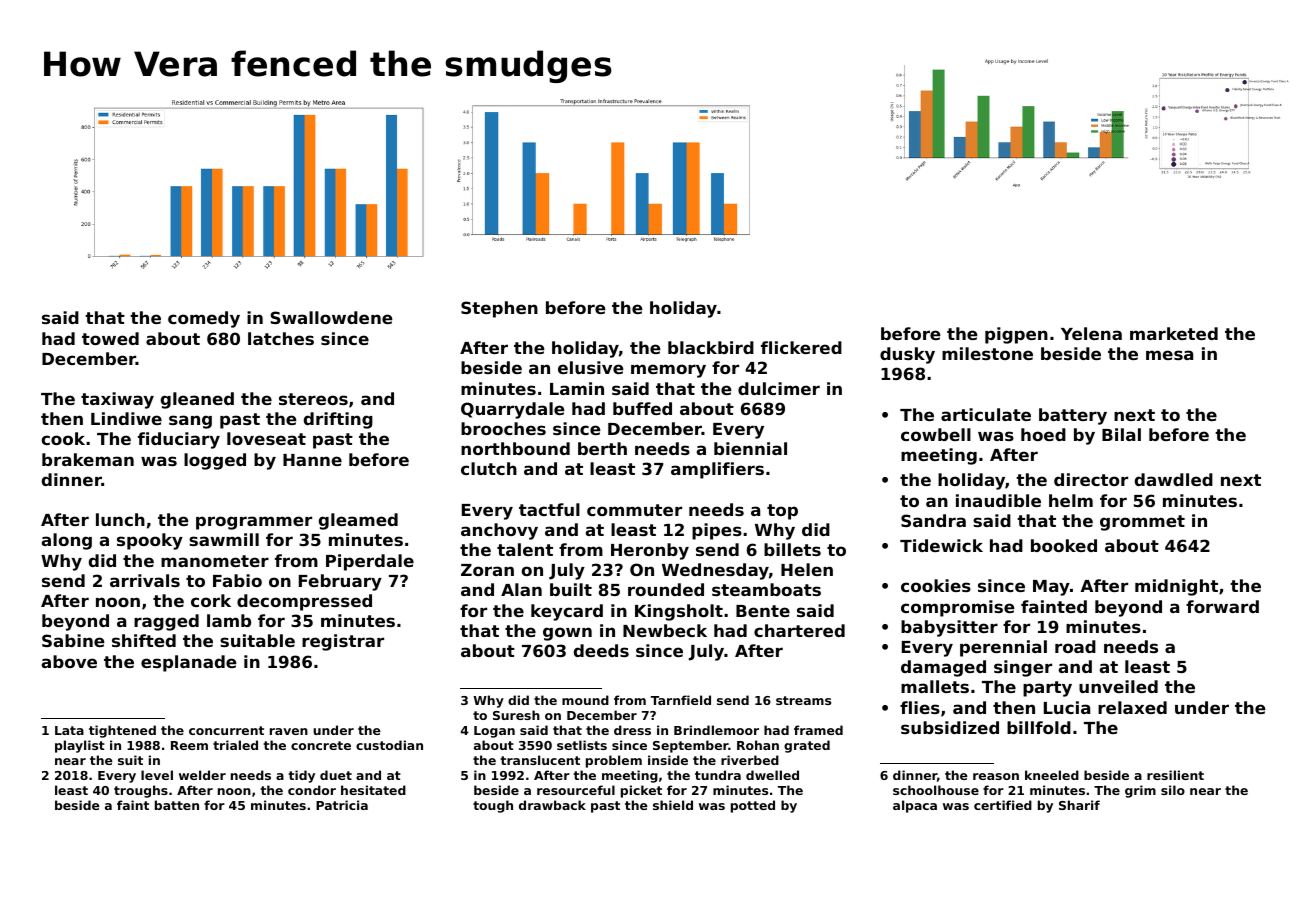 Image resolution: width=1308 pixels, height=924 pixels. Describe the element at coordinates (204, 319) in the image. I see `comedy` at that location.
